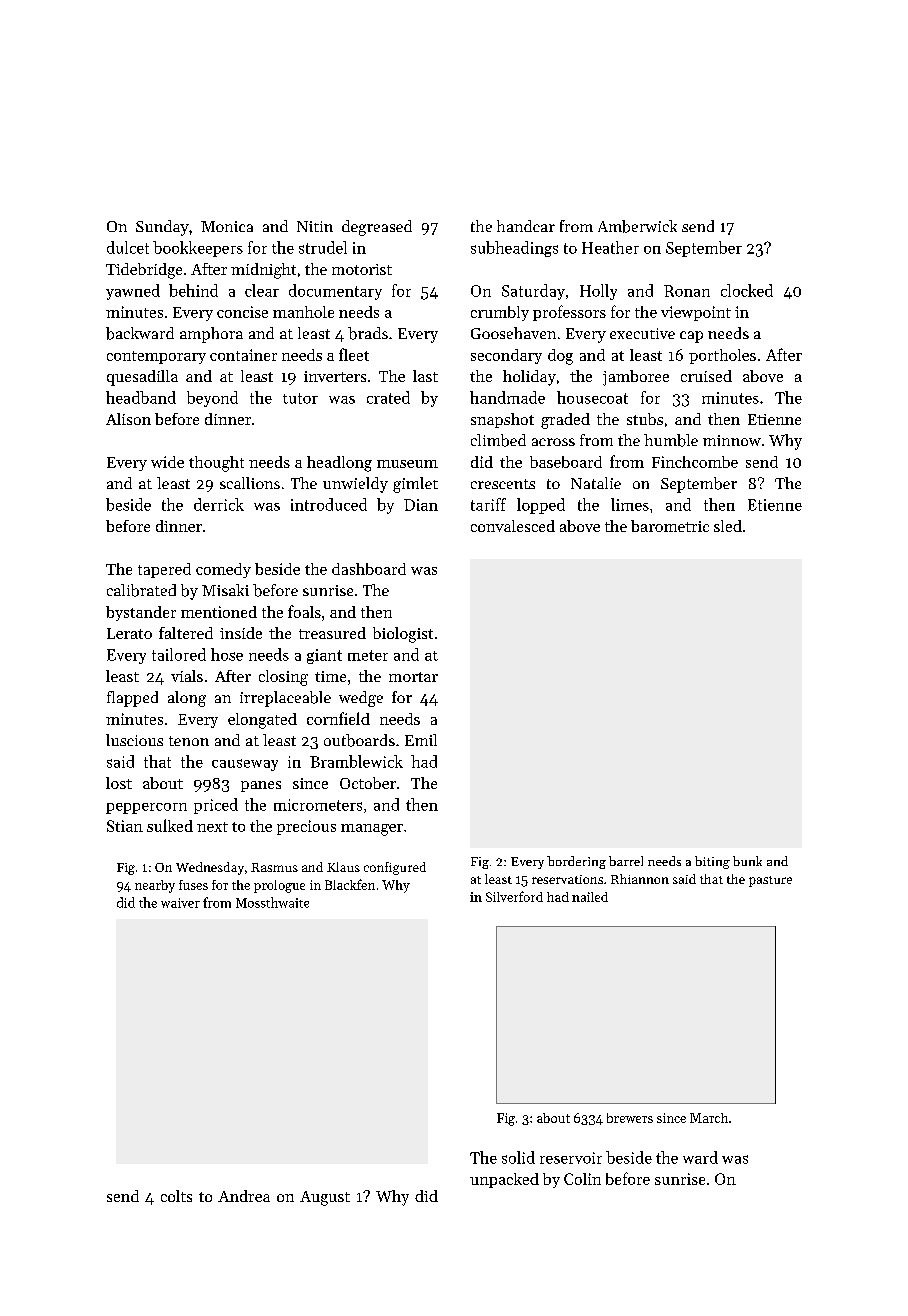 The image size is (908, 1316). What do you see at coordinates (640, 879) in the screenshot?
I see `Rhiannon` at bounding box center [640, 879].
